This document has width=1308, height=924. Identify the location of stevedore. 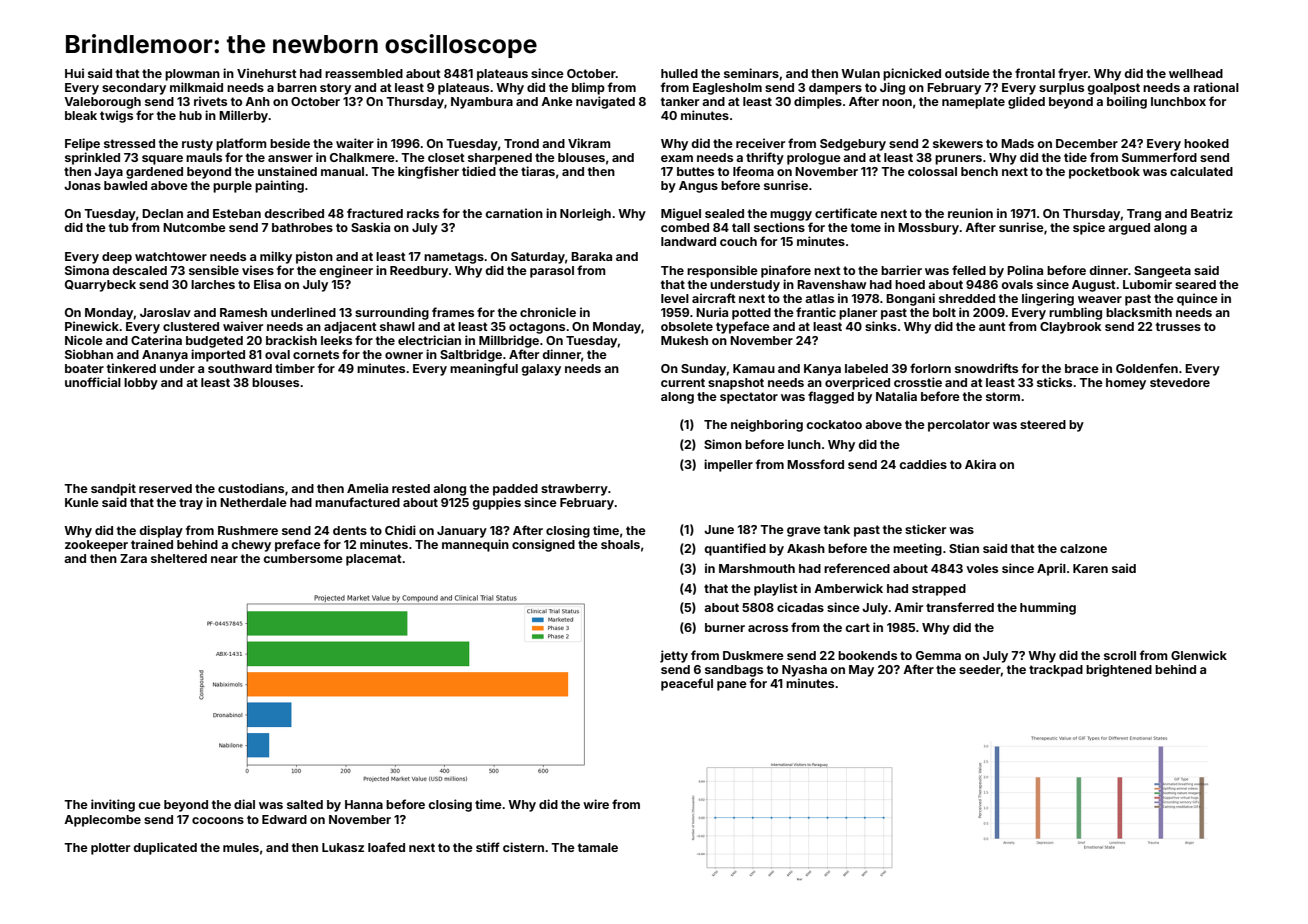
(1180, 382).
